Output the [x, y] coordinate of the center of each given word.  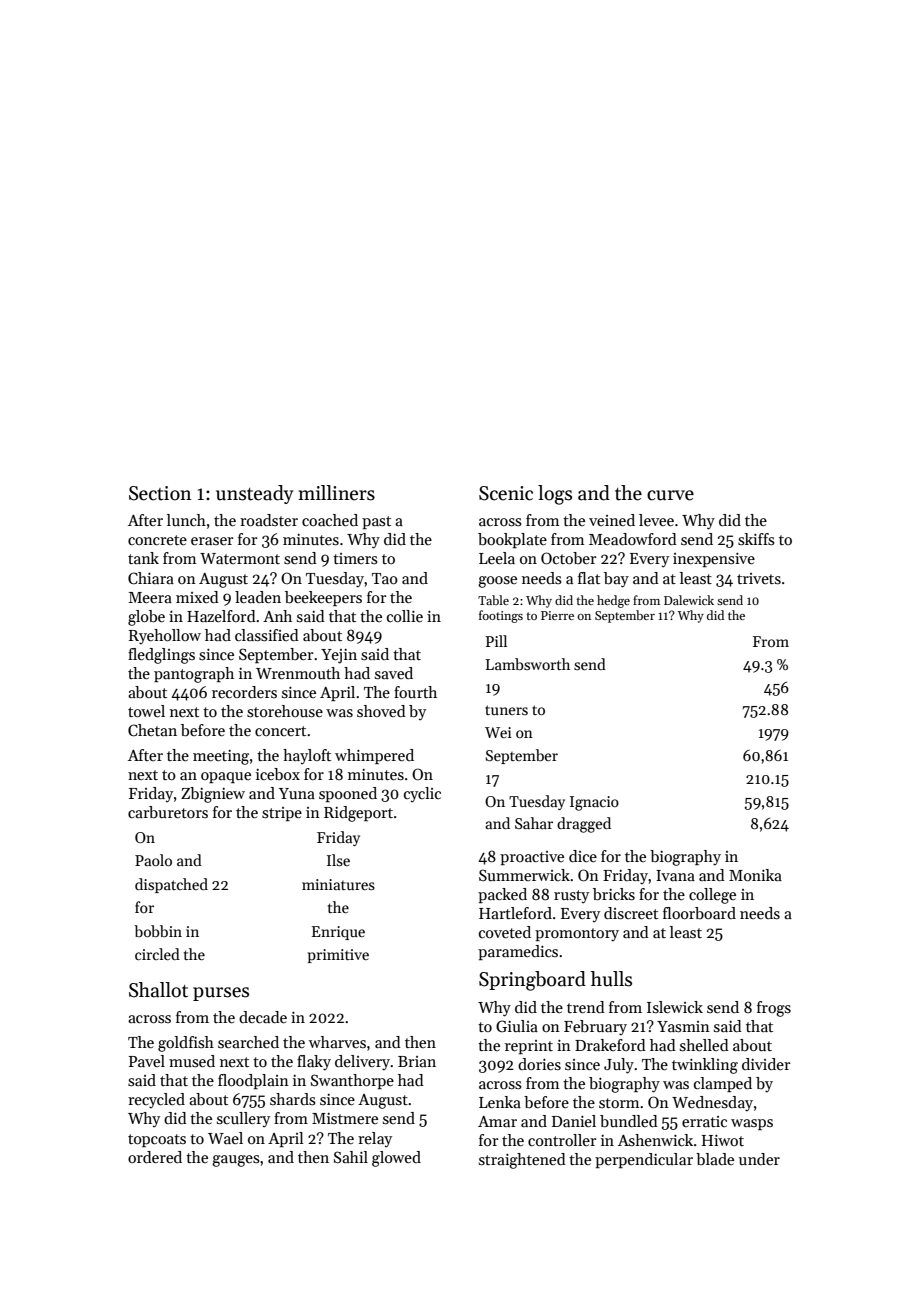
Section [160, 493]
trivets [759, 578]
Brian [417, 1061]
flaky [314, 1063]
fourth [415, 692]
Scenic [506, 493]
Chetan [152, 730]
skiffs [756, 539]
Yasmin [683, 1027]
